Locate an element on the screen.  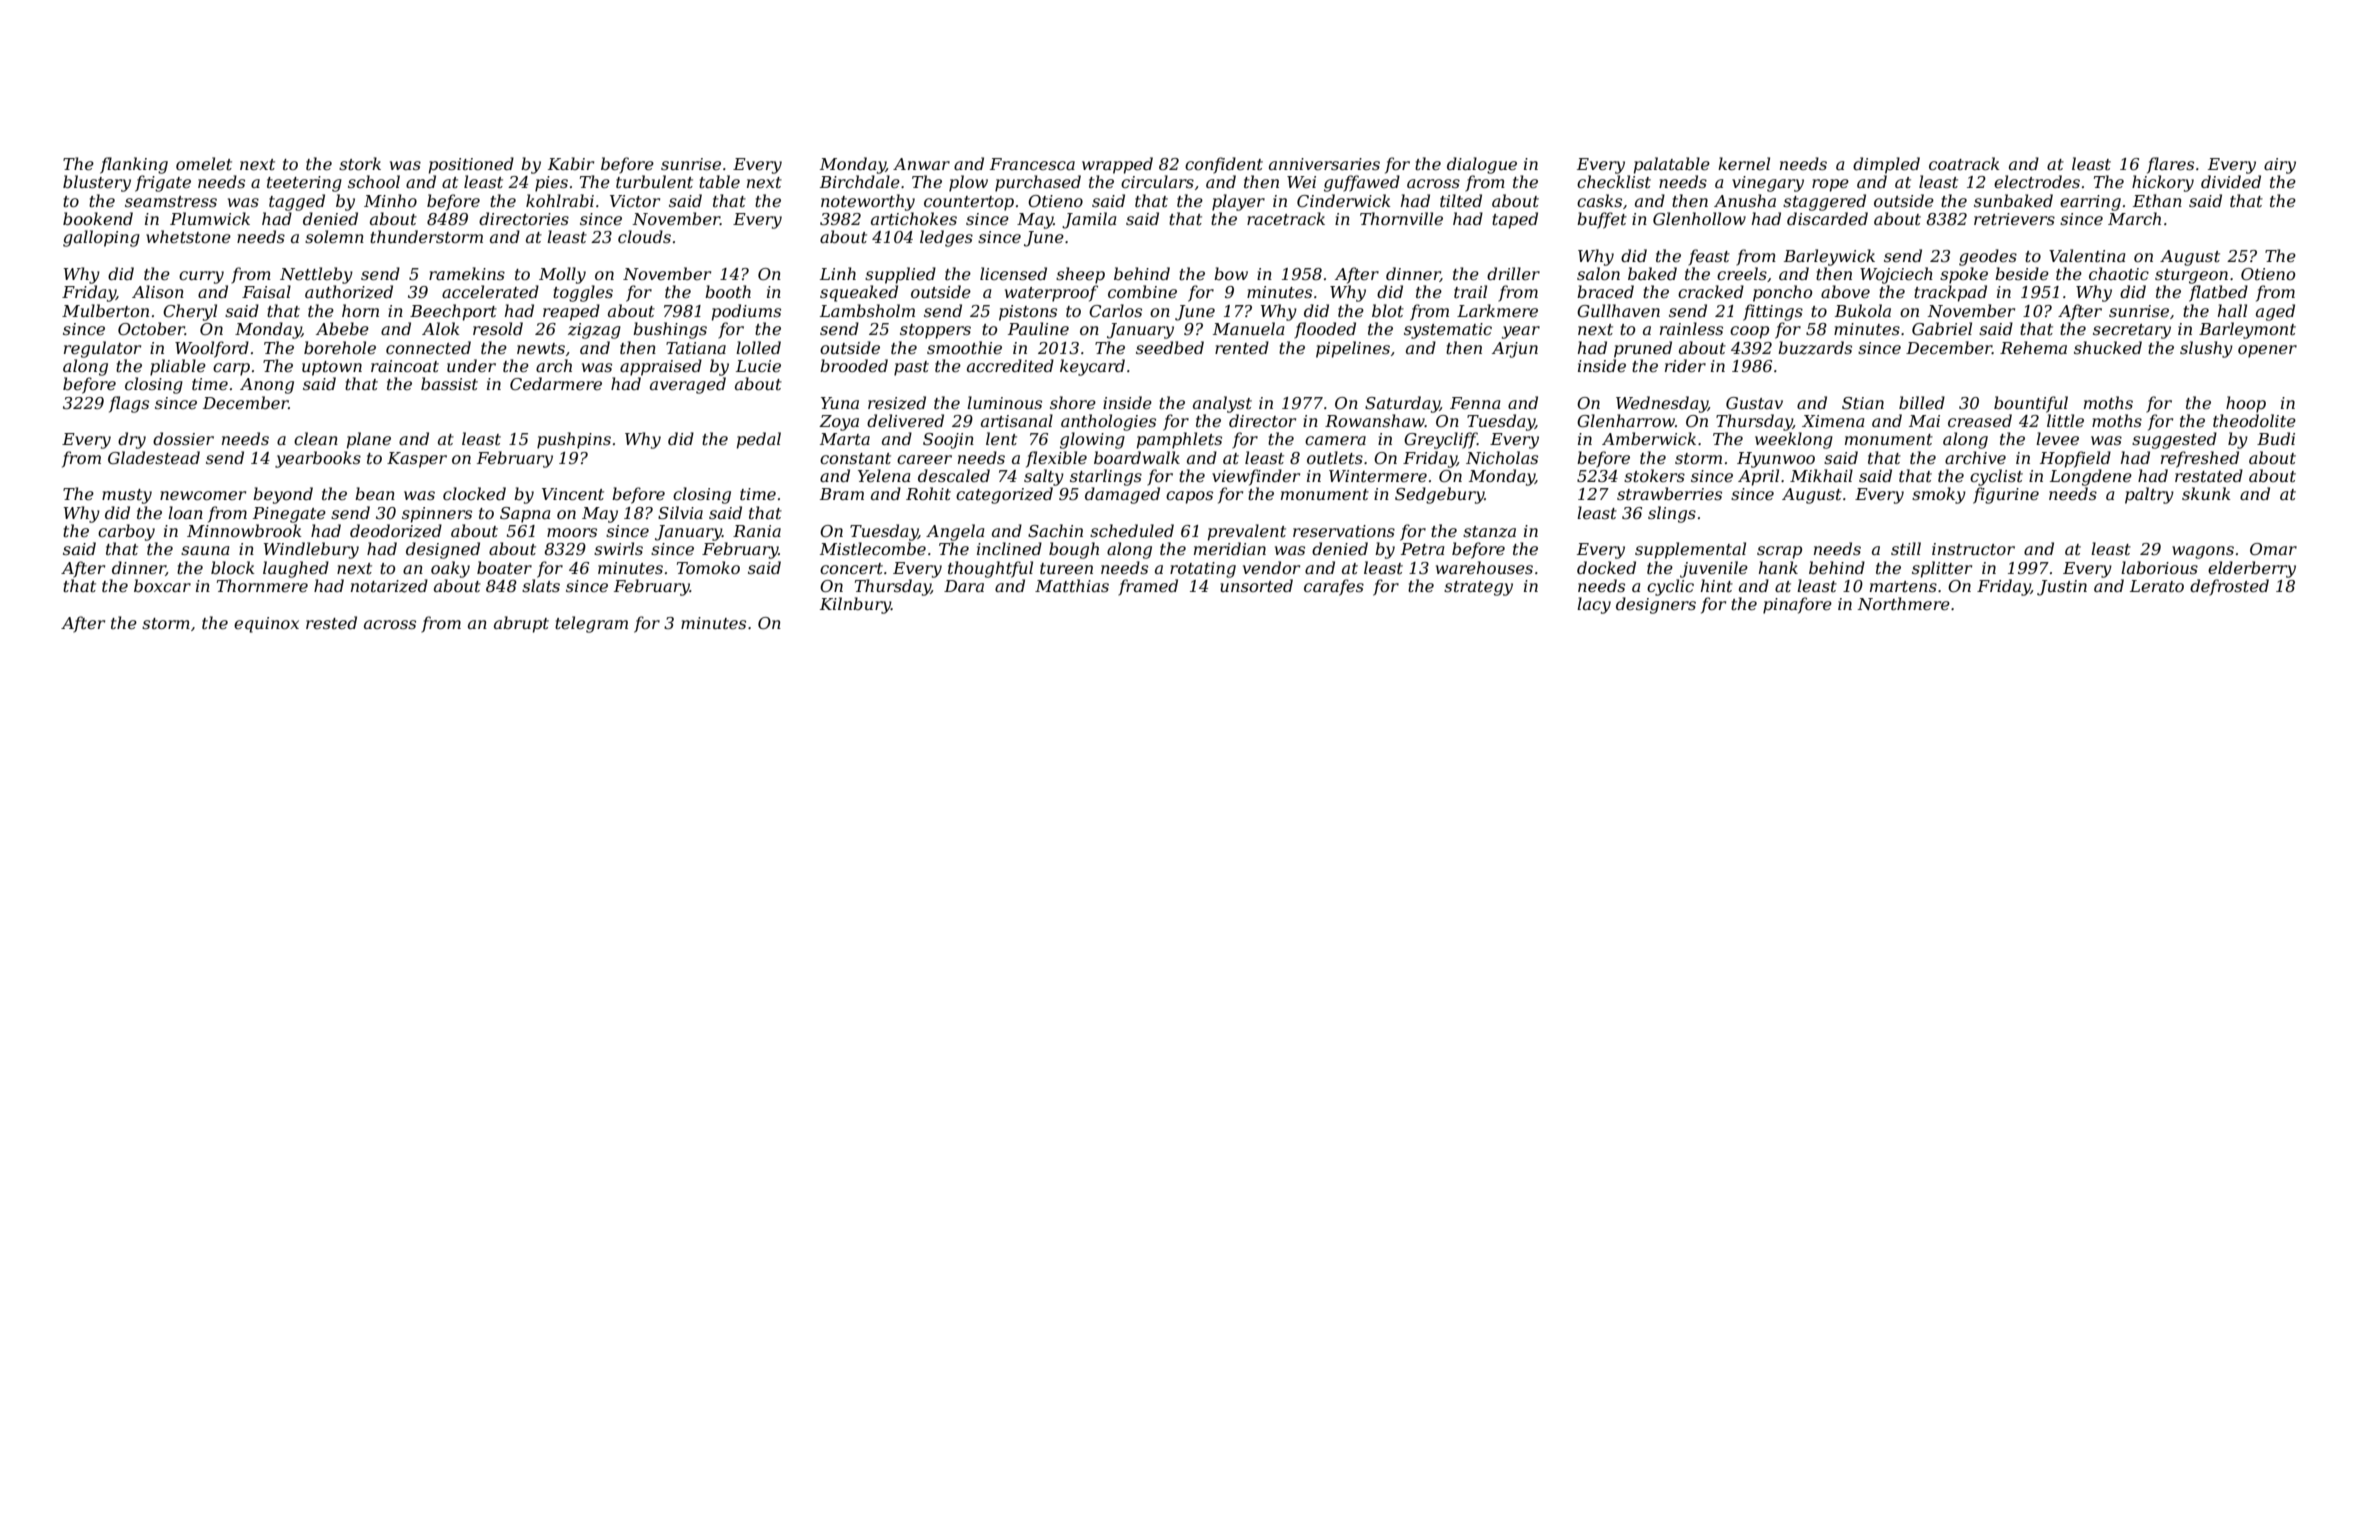
concert is located at coordinates (851, 568).
